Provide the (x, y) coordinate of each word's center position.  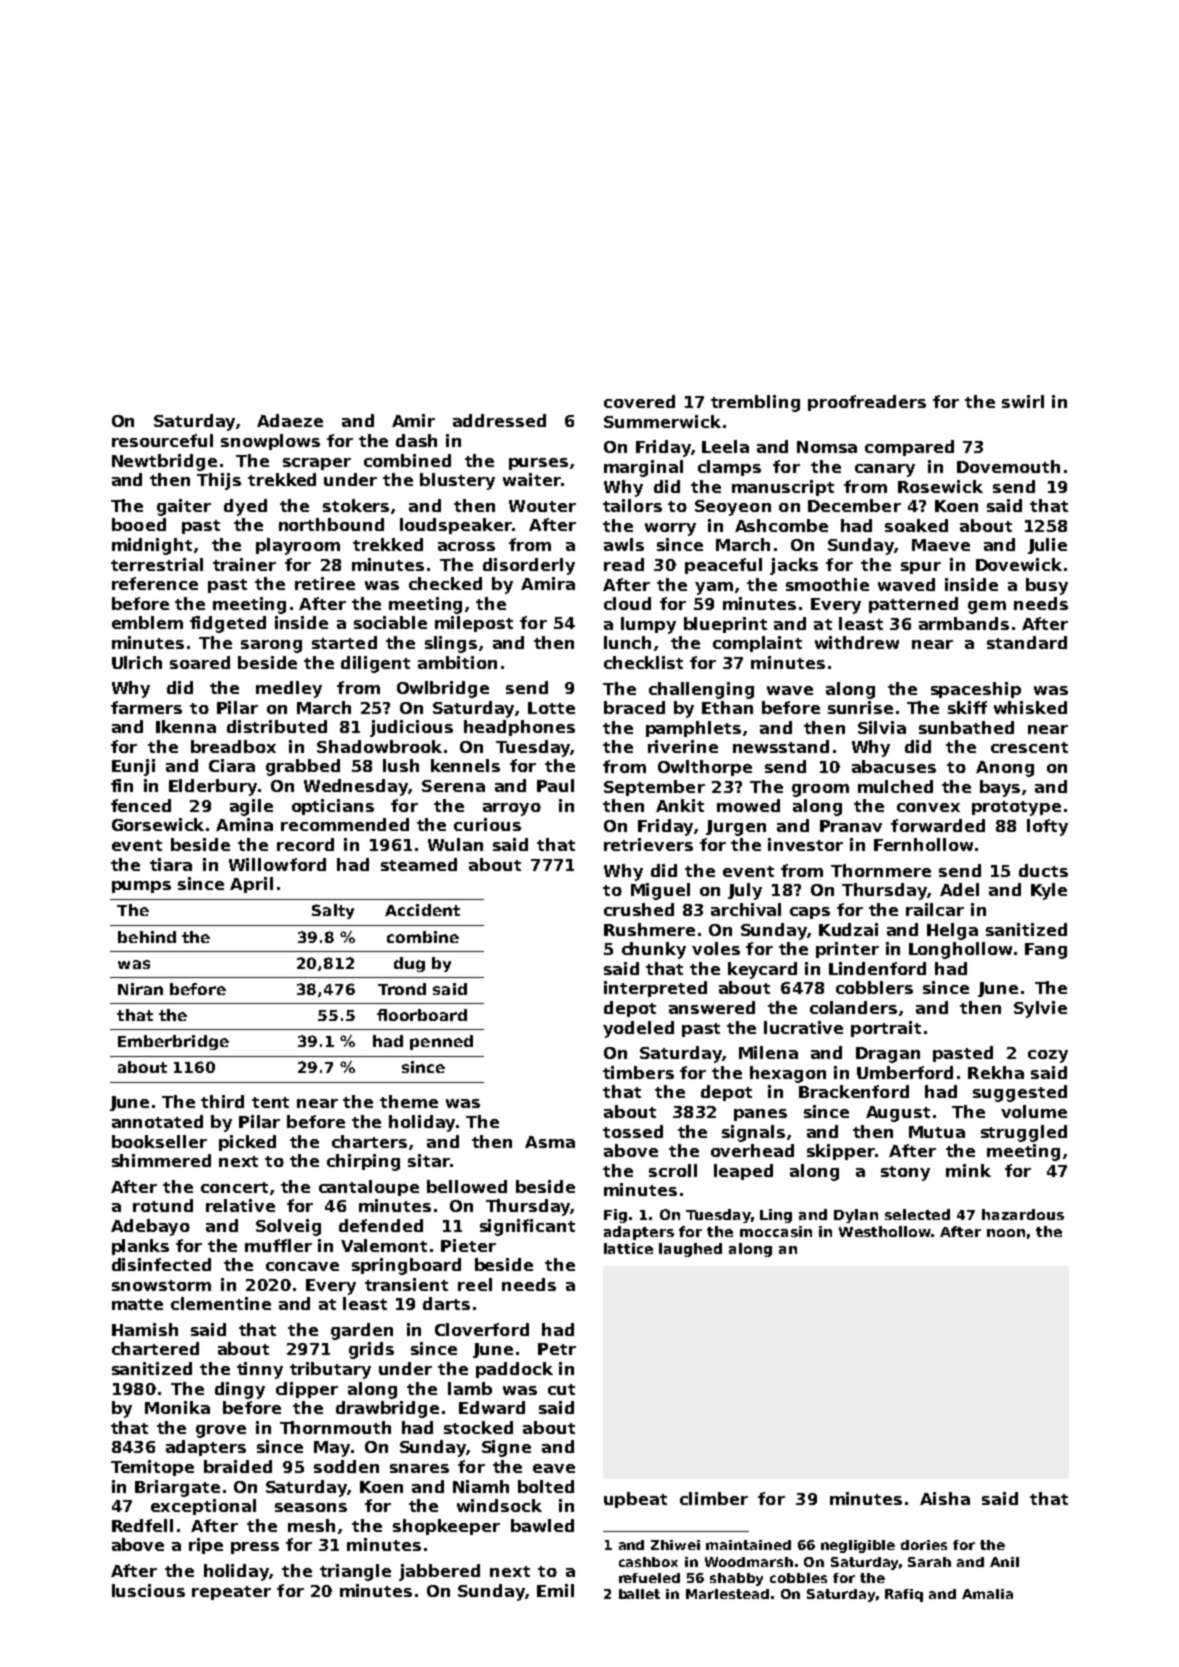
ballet (639, 1594)
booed (139, 524)
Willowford (277, 864)
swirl (1023, 401)
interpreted (655, 989)
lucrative (803, 1027)
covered (639, 401)
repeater (231, 1593)
